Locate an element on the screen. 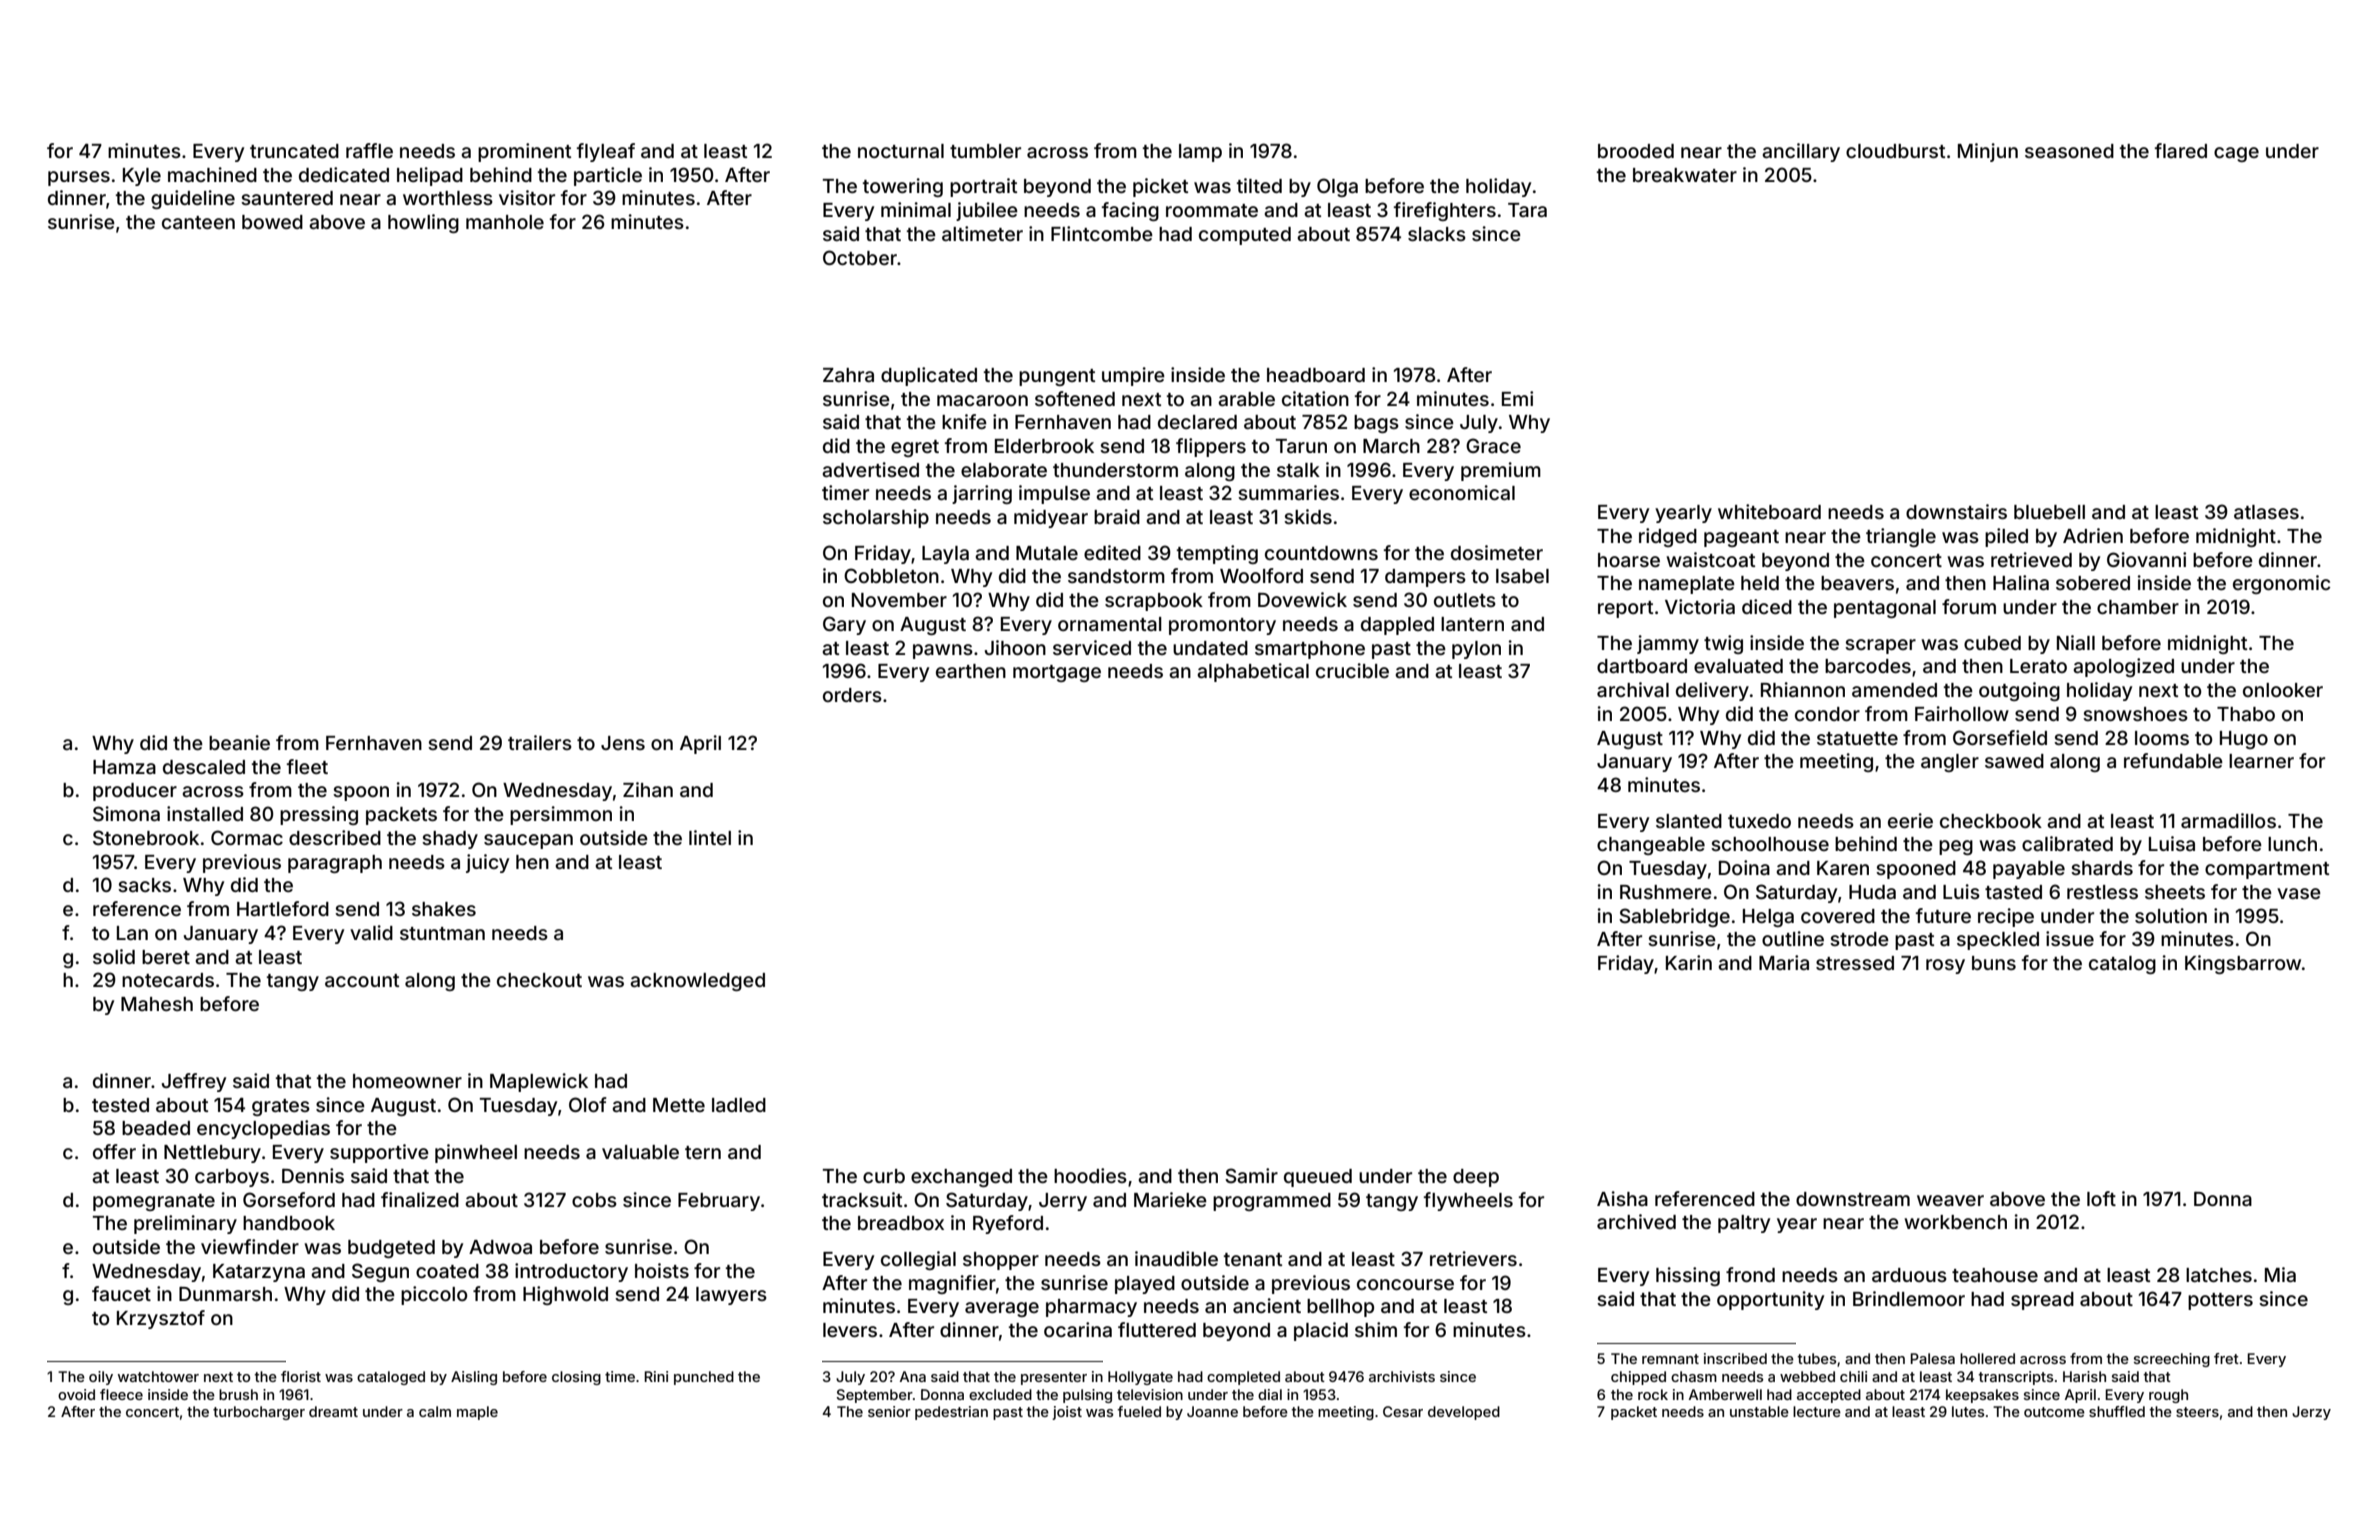  atlases is located at coordinates (2266, 512).
